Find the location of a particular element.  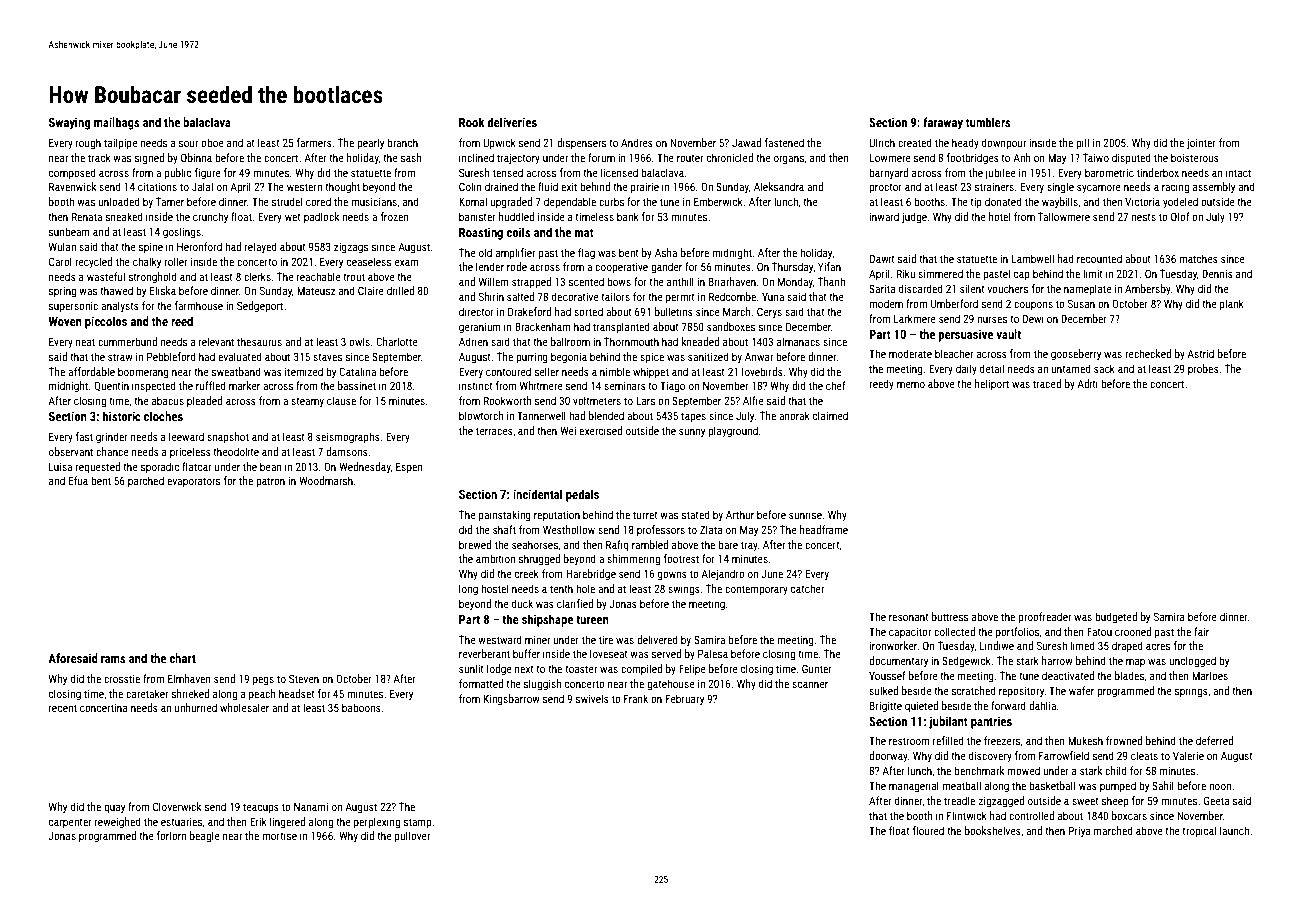

deliveries is located at coordinates (512, 122).
